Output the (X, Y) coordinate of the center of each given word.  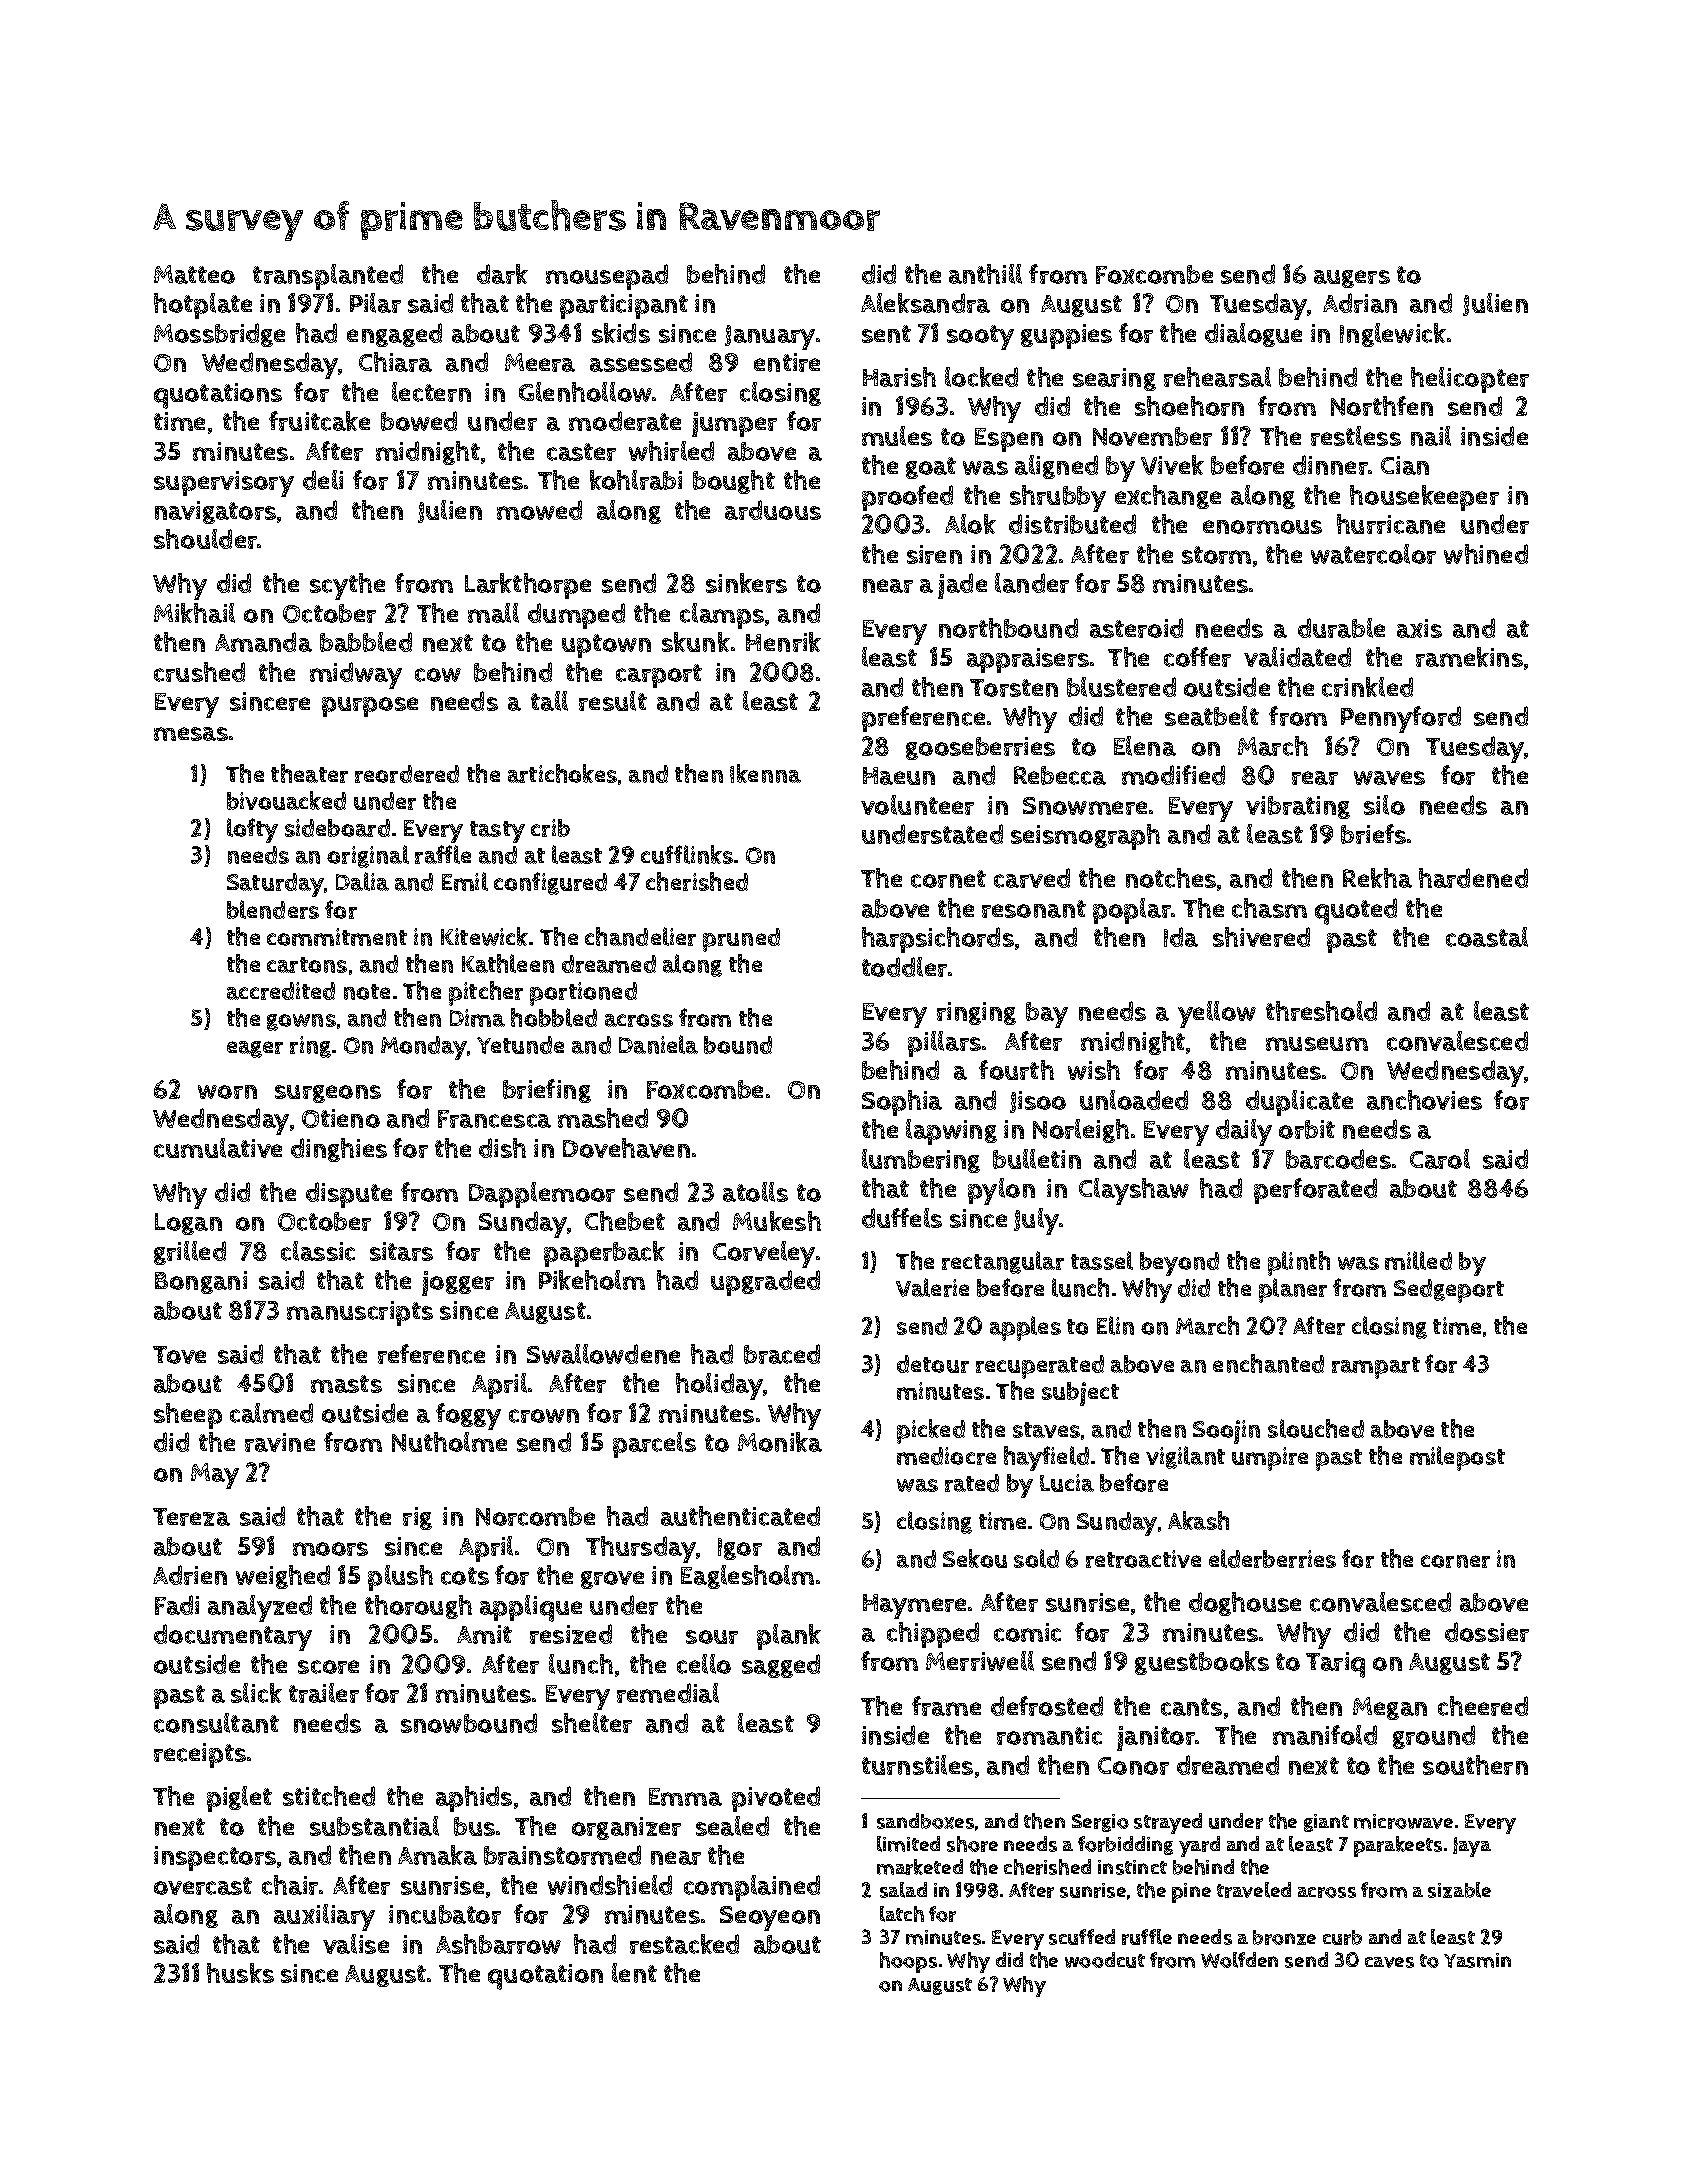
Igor (740, 1549)
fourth (1016, 1070)
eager (255, 1049)
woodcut (1105, 1960)
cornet (948, 879)
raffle (443, 854)
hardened (1473, 878)
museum (1317, 1044)
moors (330, 1549)
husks (240, 1973)
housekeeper (1424, 498)
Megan (1390, 1708)
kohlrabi (636, 480)
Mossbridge (219, 335)
